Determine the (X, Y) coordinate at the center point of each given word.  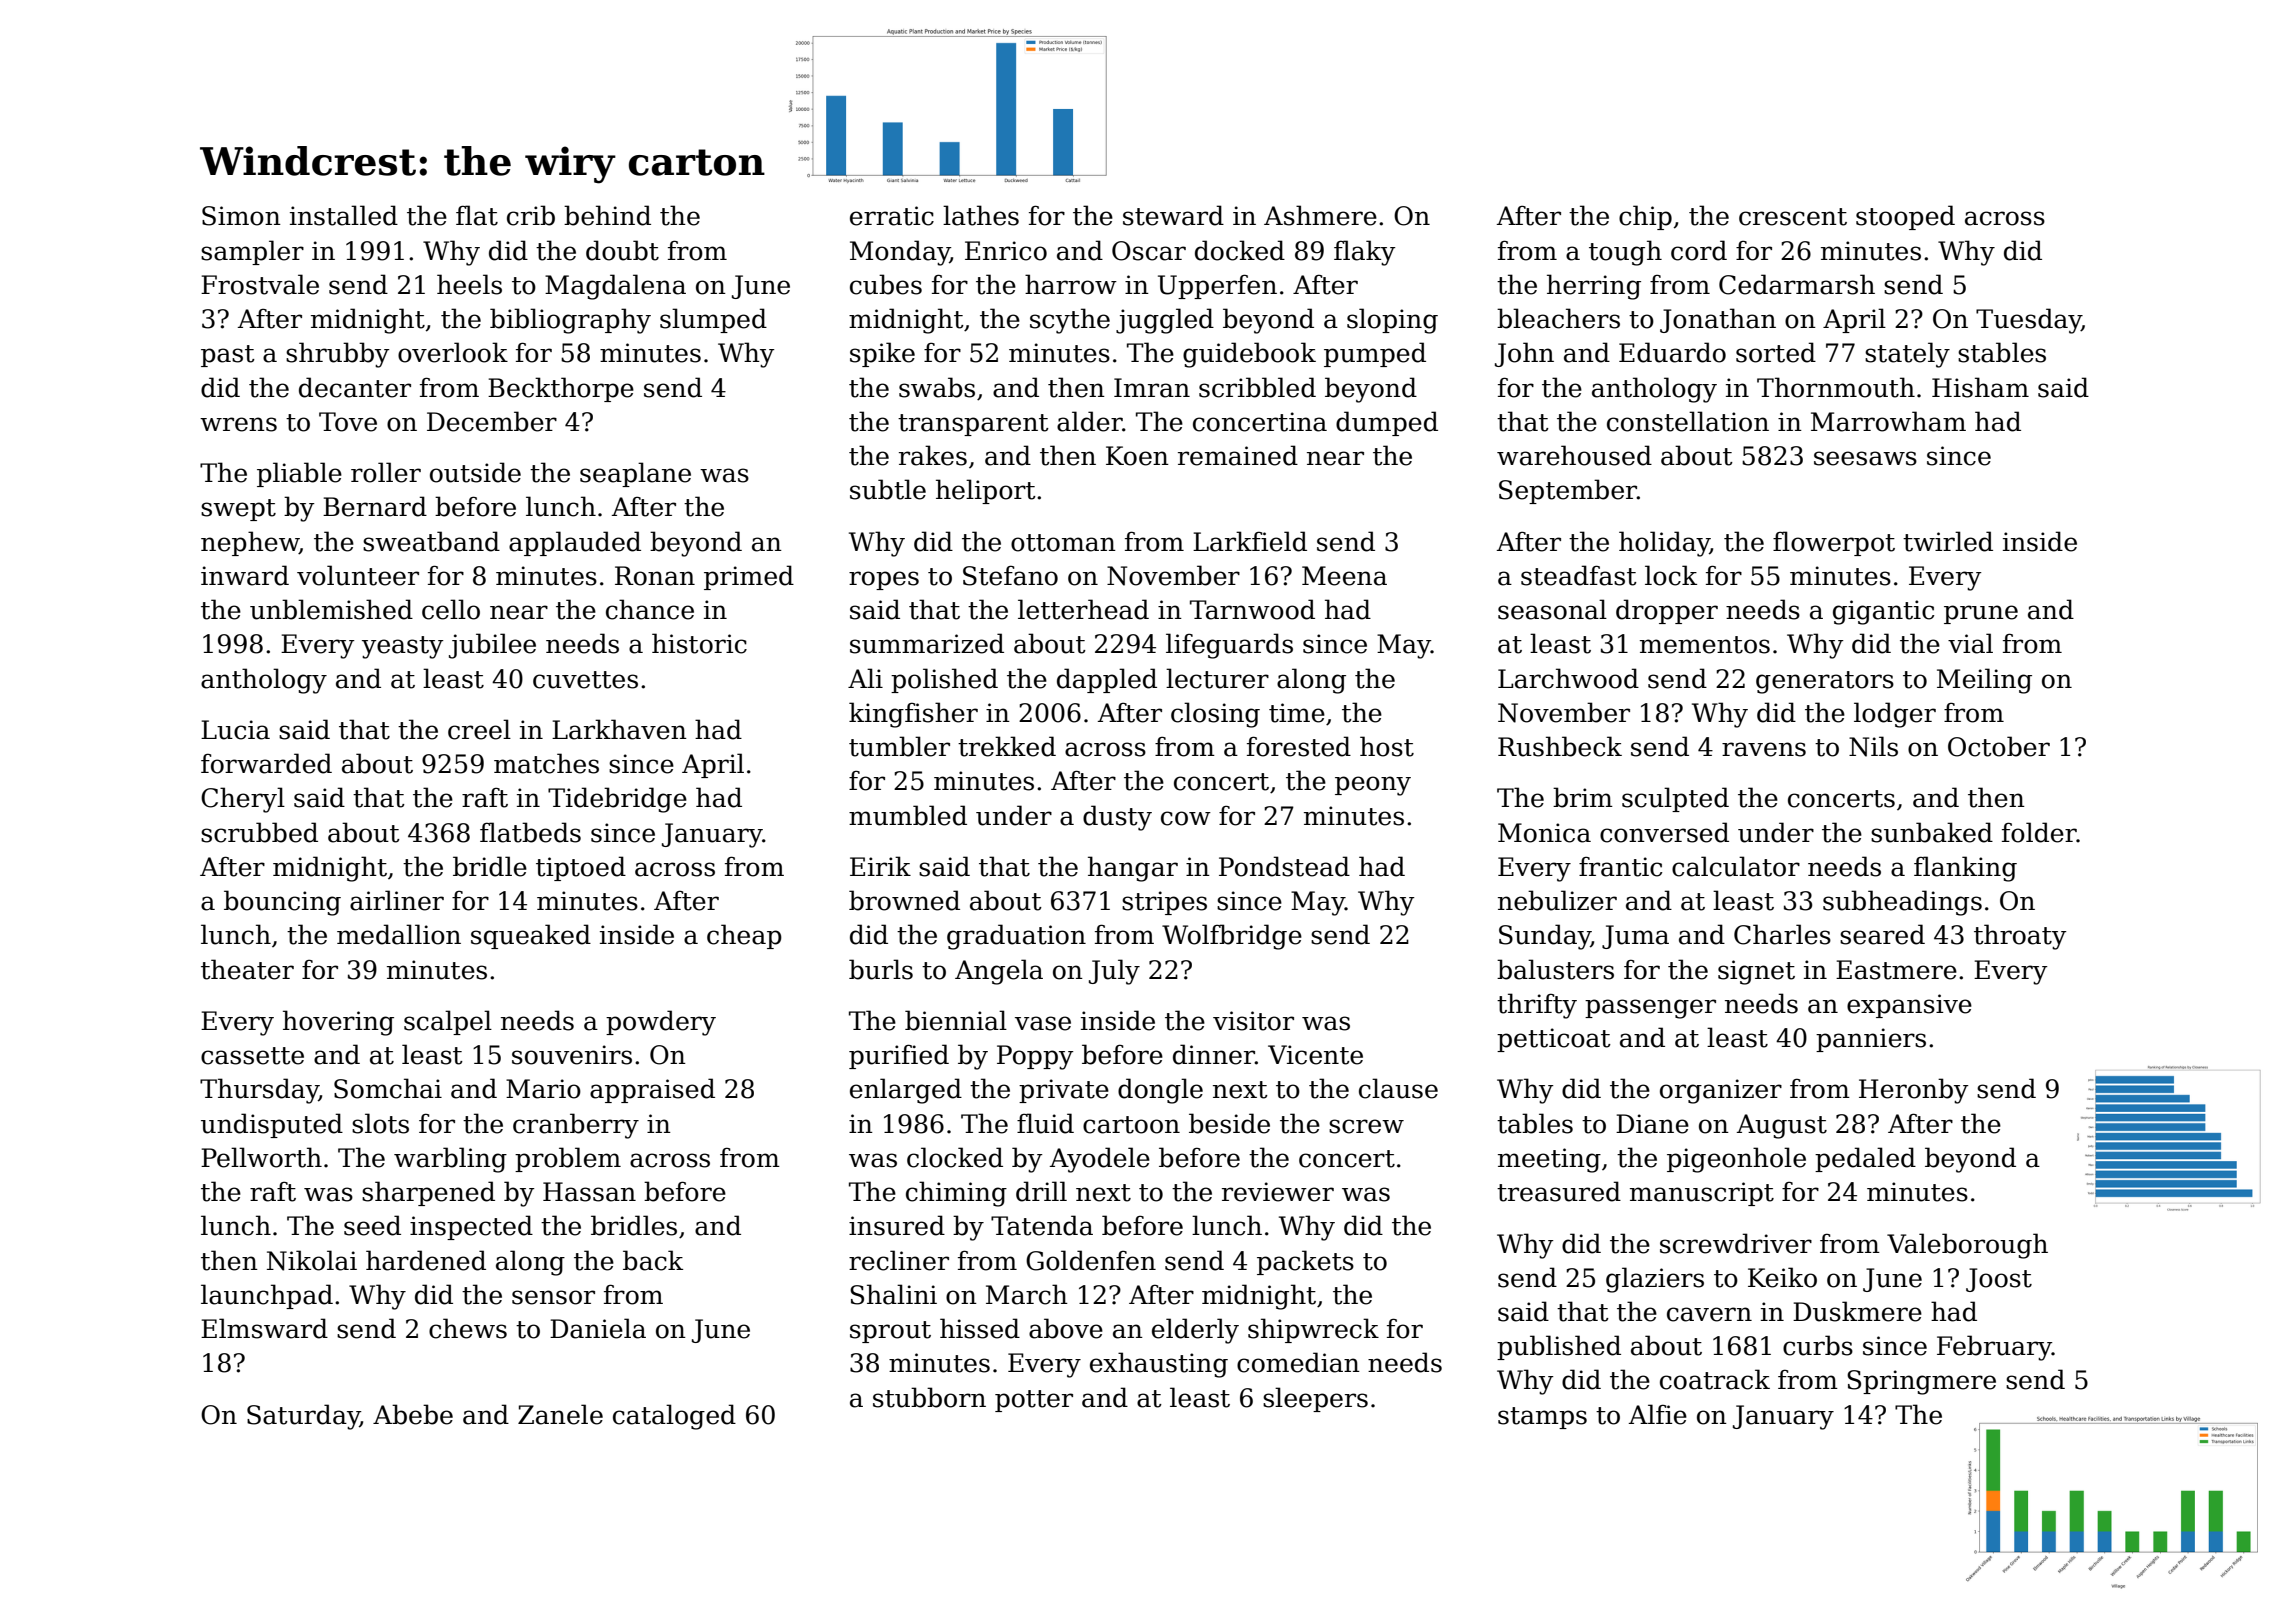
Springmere (1921, 1382)
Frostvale (260, 284)
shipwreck (1313, 1330)
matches (546, 763)
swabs (937, 387)
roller (386, 472)
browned (904, 900)
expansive (1909, 1006)
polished (944, 680)
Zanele (560, 1414)
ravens (1764, 749)
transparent (973, 425)
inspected (471, 1227)
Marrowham (1888, 421)
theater (247, 969)
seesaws (1865, 458)
